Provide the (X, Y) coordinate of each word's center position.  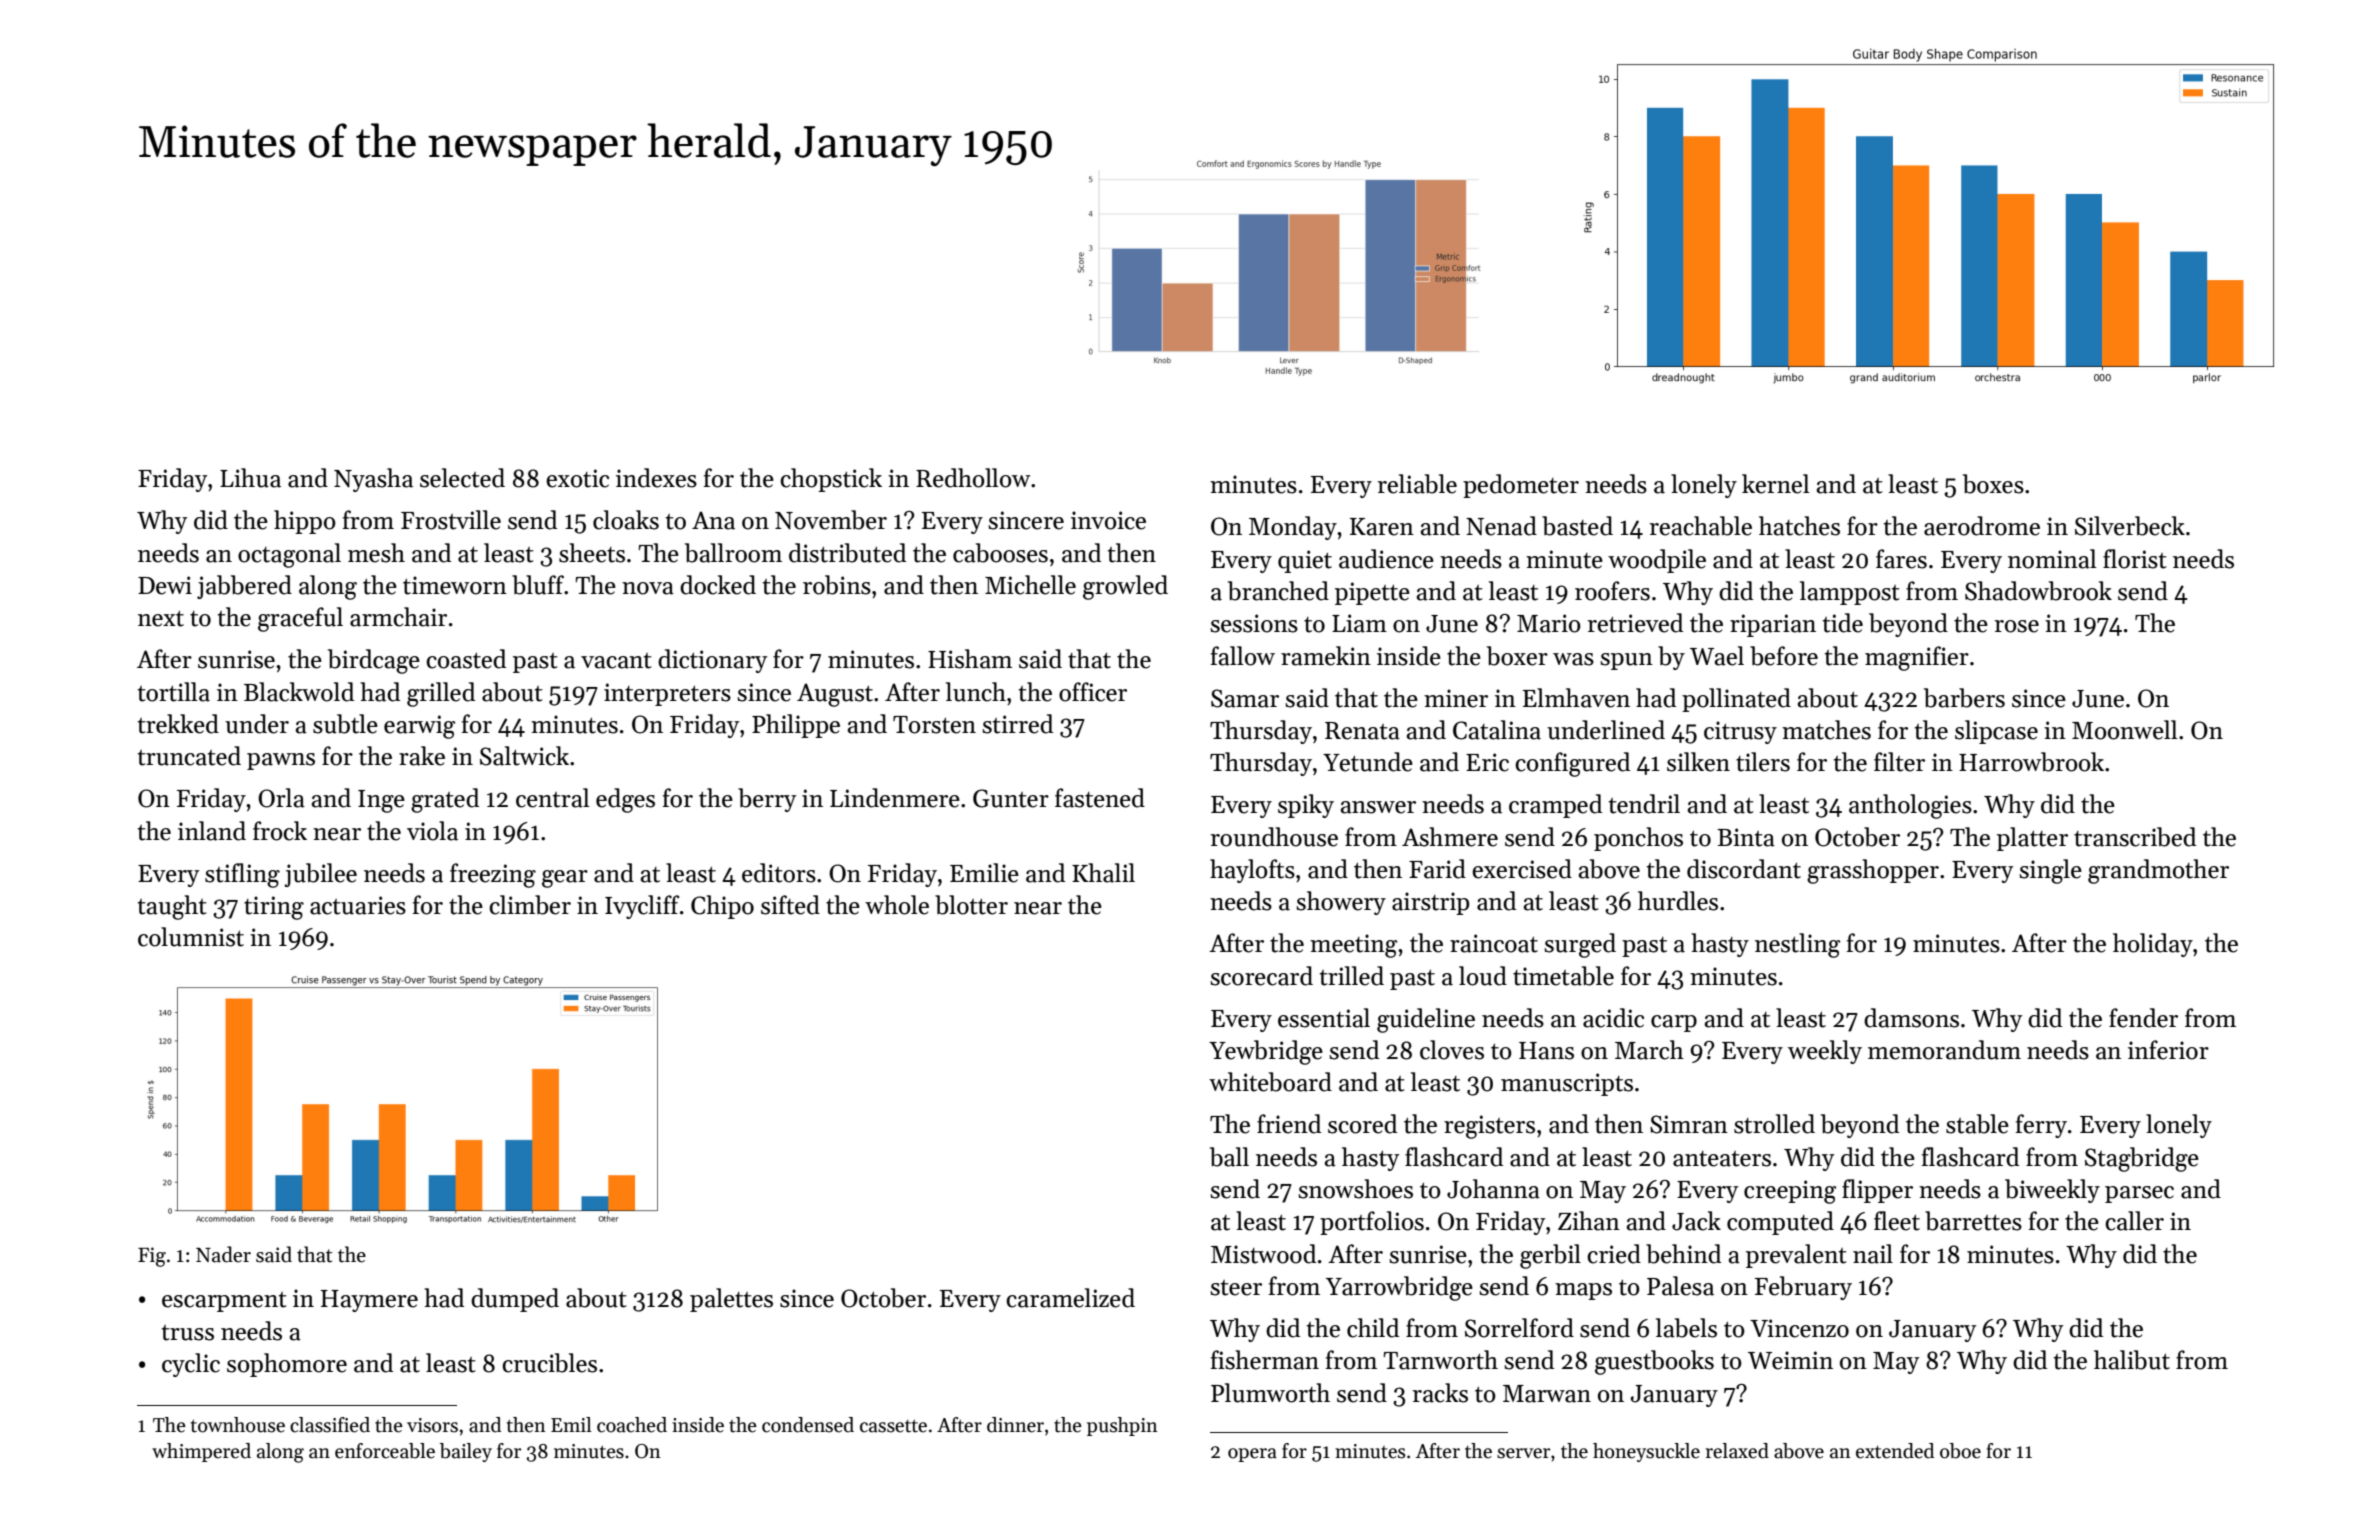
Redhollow (973, 478)
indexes (656, 478)
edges (625, 800)
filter (1899, 762)
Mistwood (1263, 1254)
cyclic (191, 1365)
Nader (223, 1254)
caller (2134, 1221)
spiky (1306, 806)
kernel (1776, 484)
